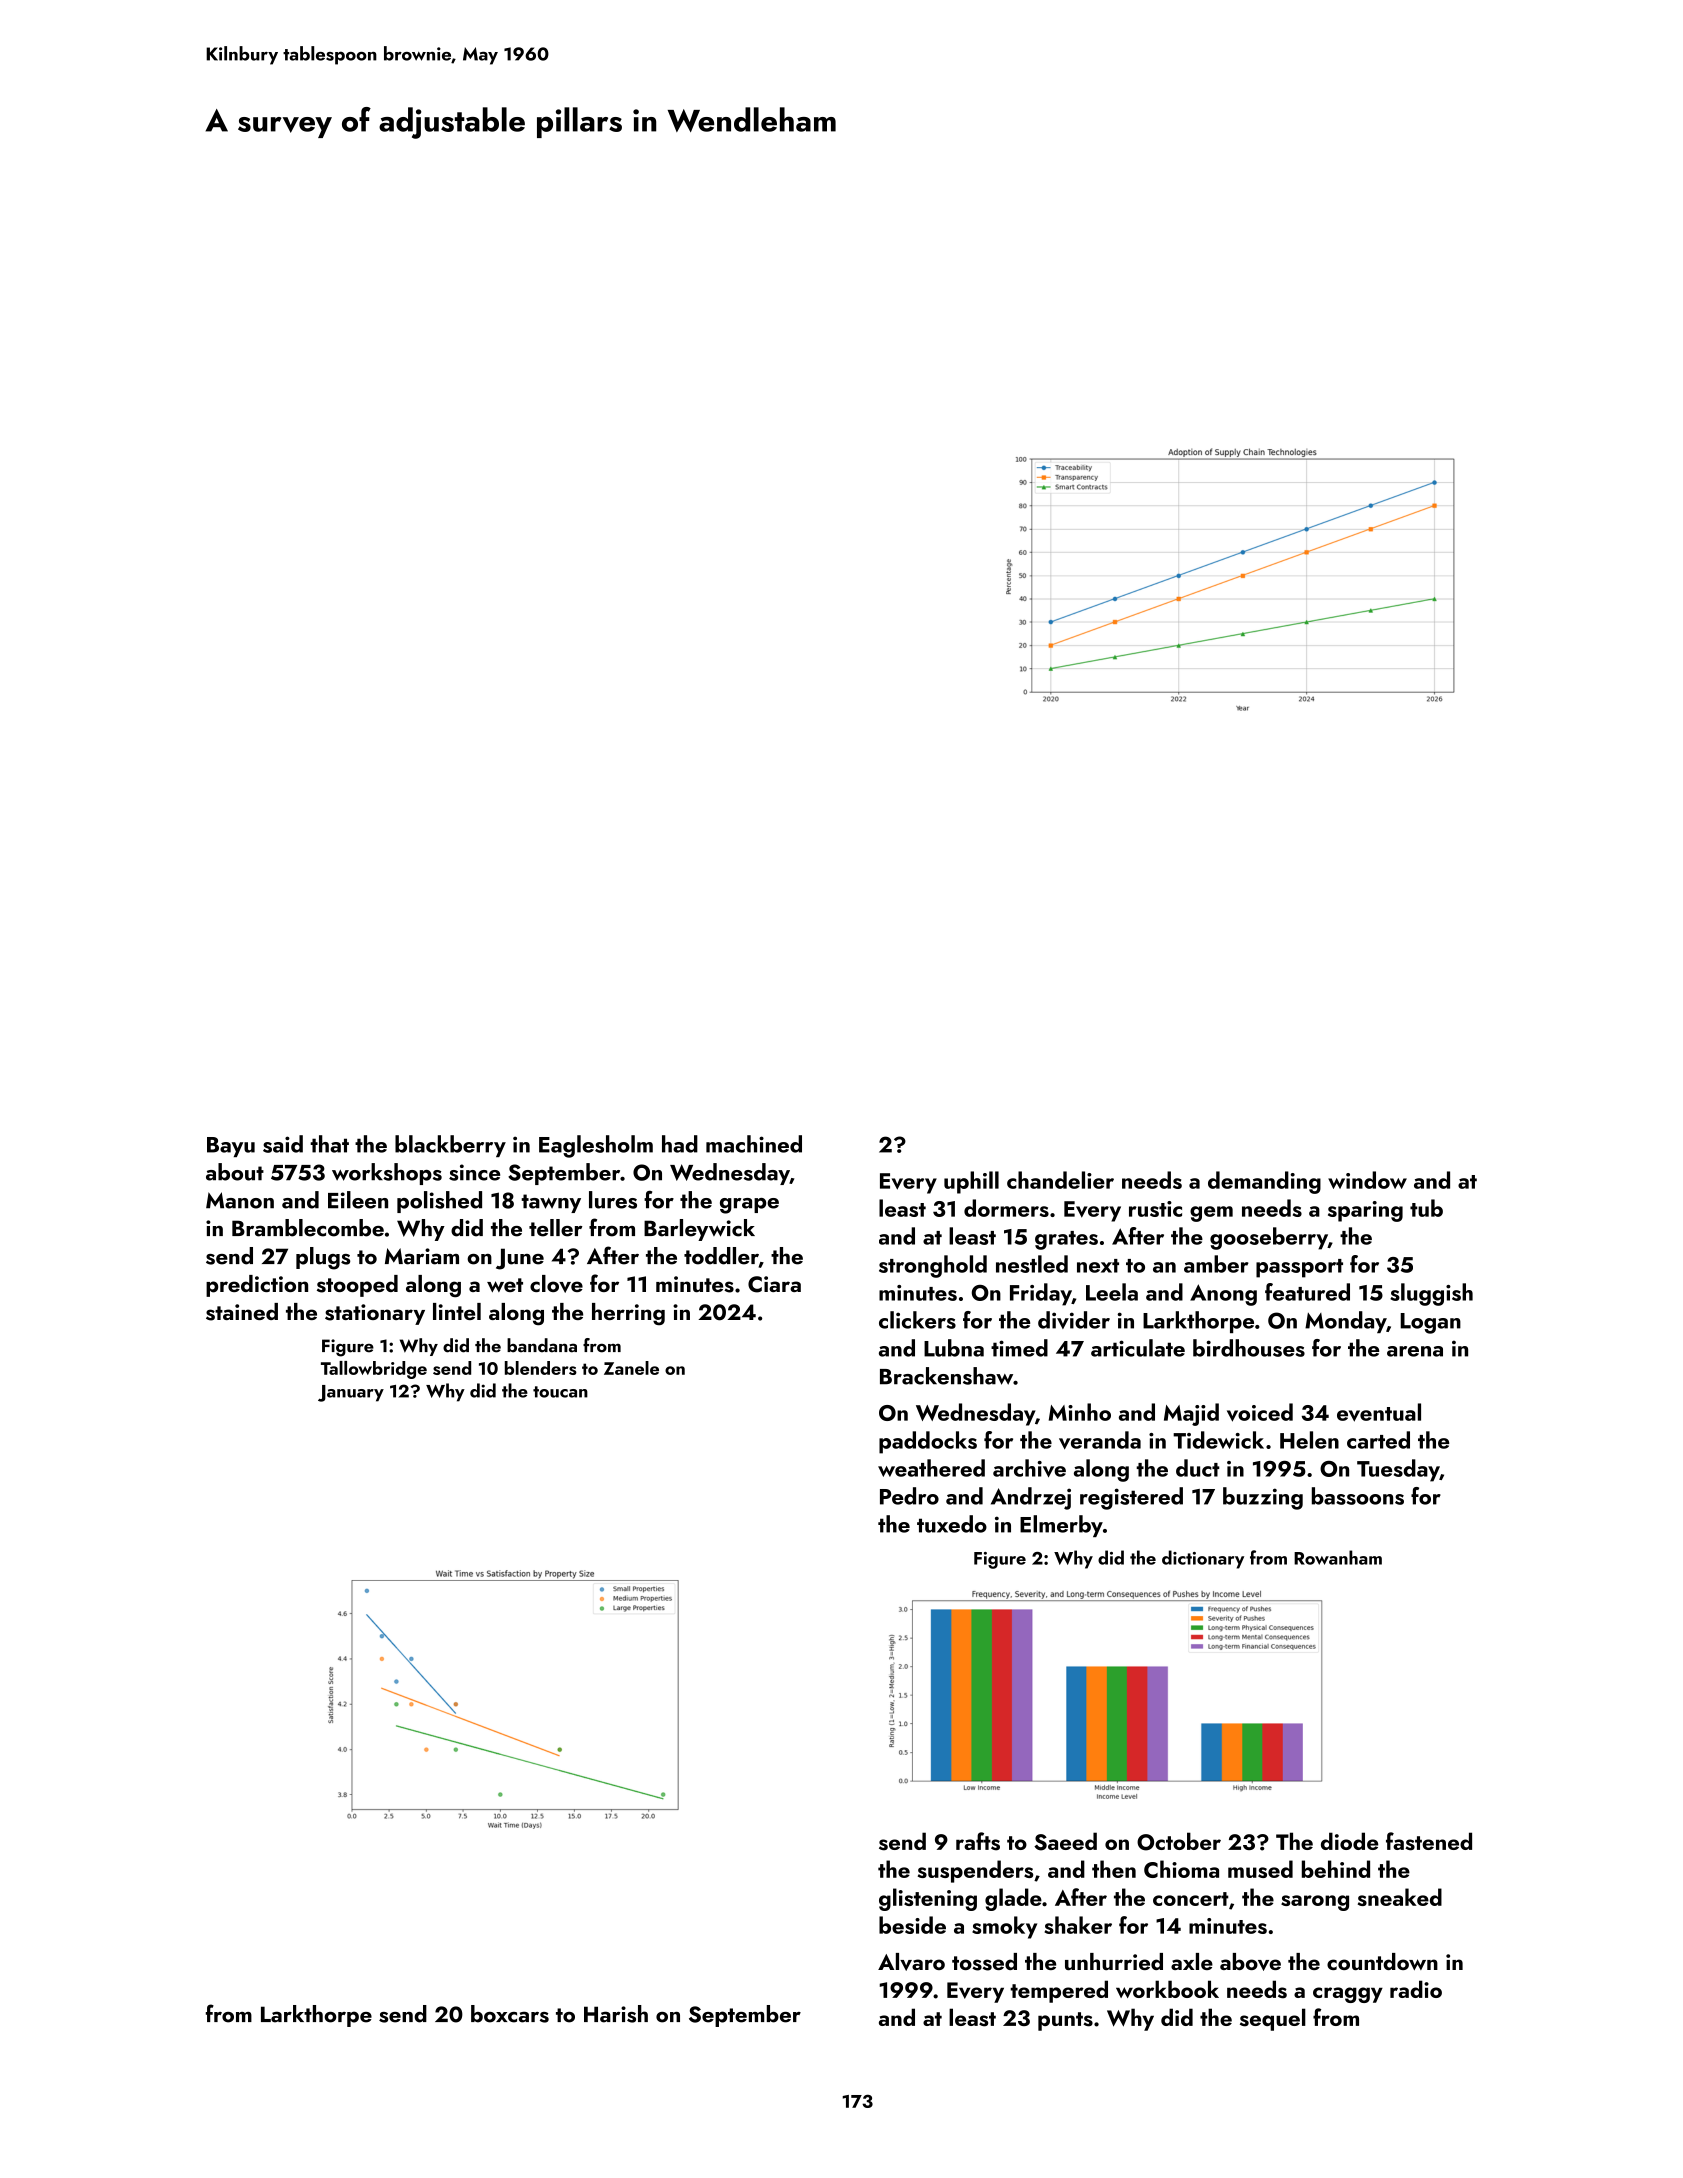 This screenshot has height=2178, width=1683. What do you see at coordinates (978, 1841) in the screenshot?
I see `rafts` at bounding box center [978, 1841].
